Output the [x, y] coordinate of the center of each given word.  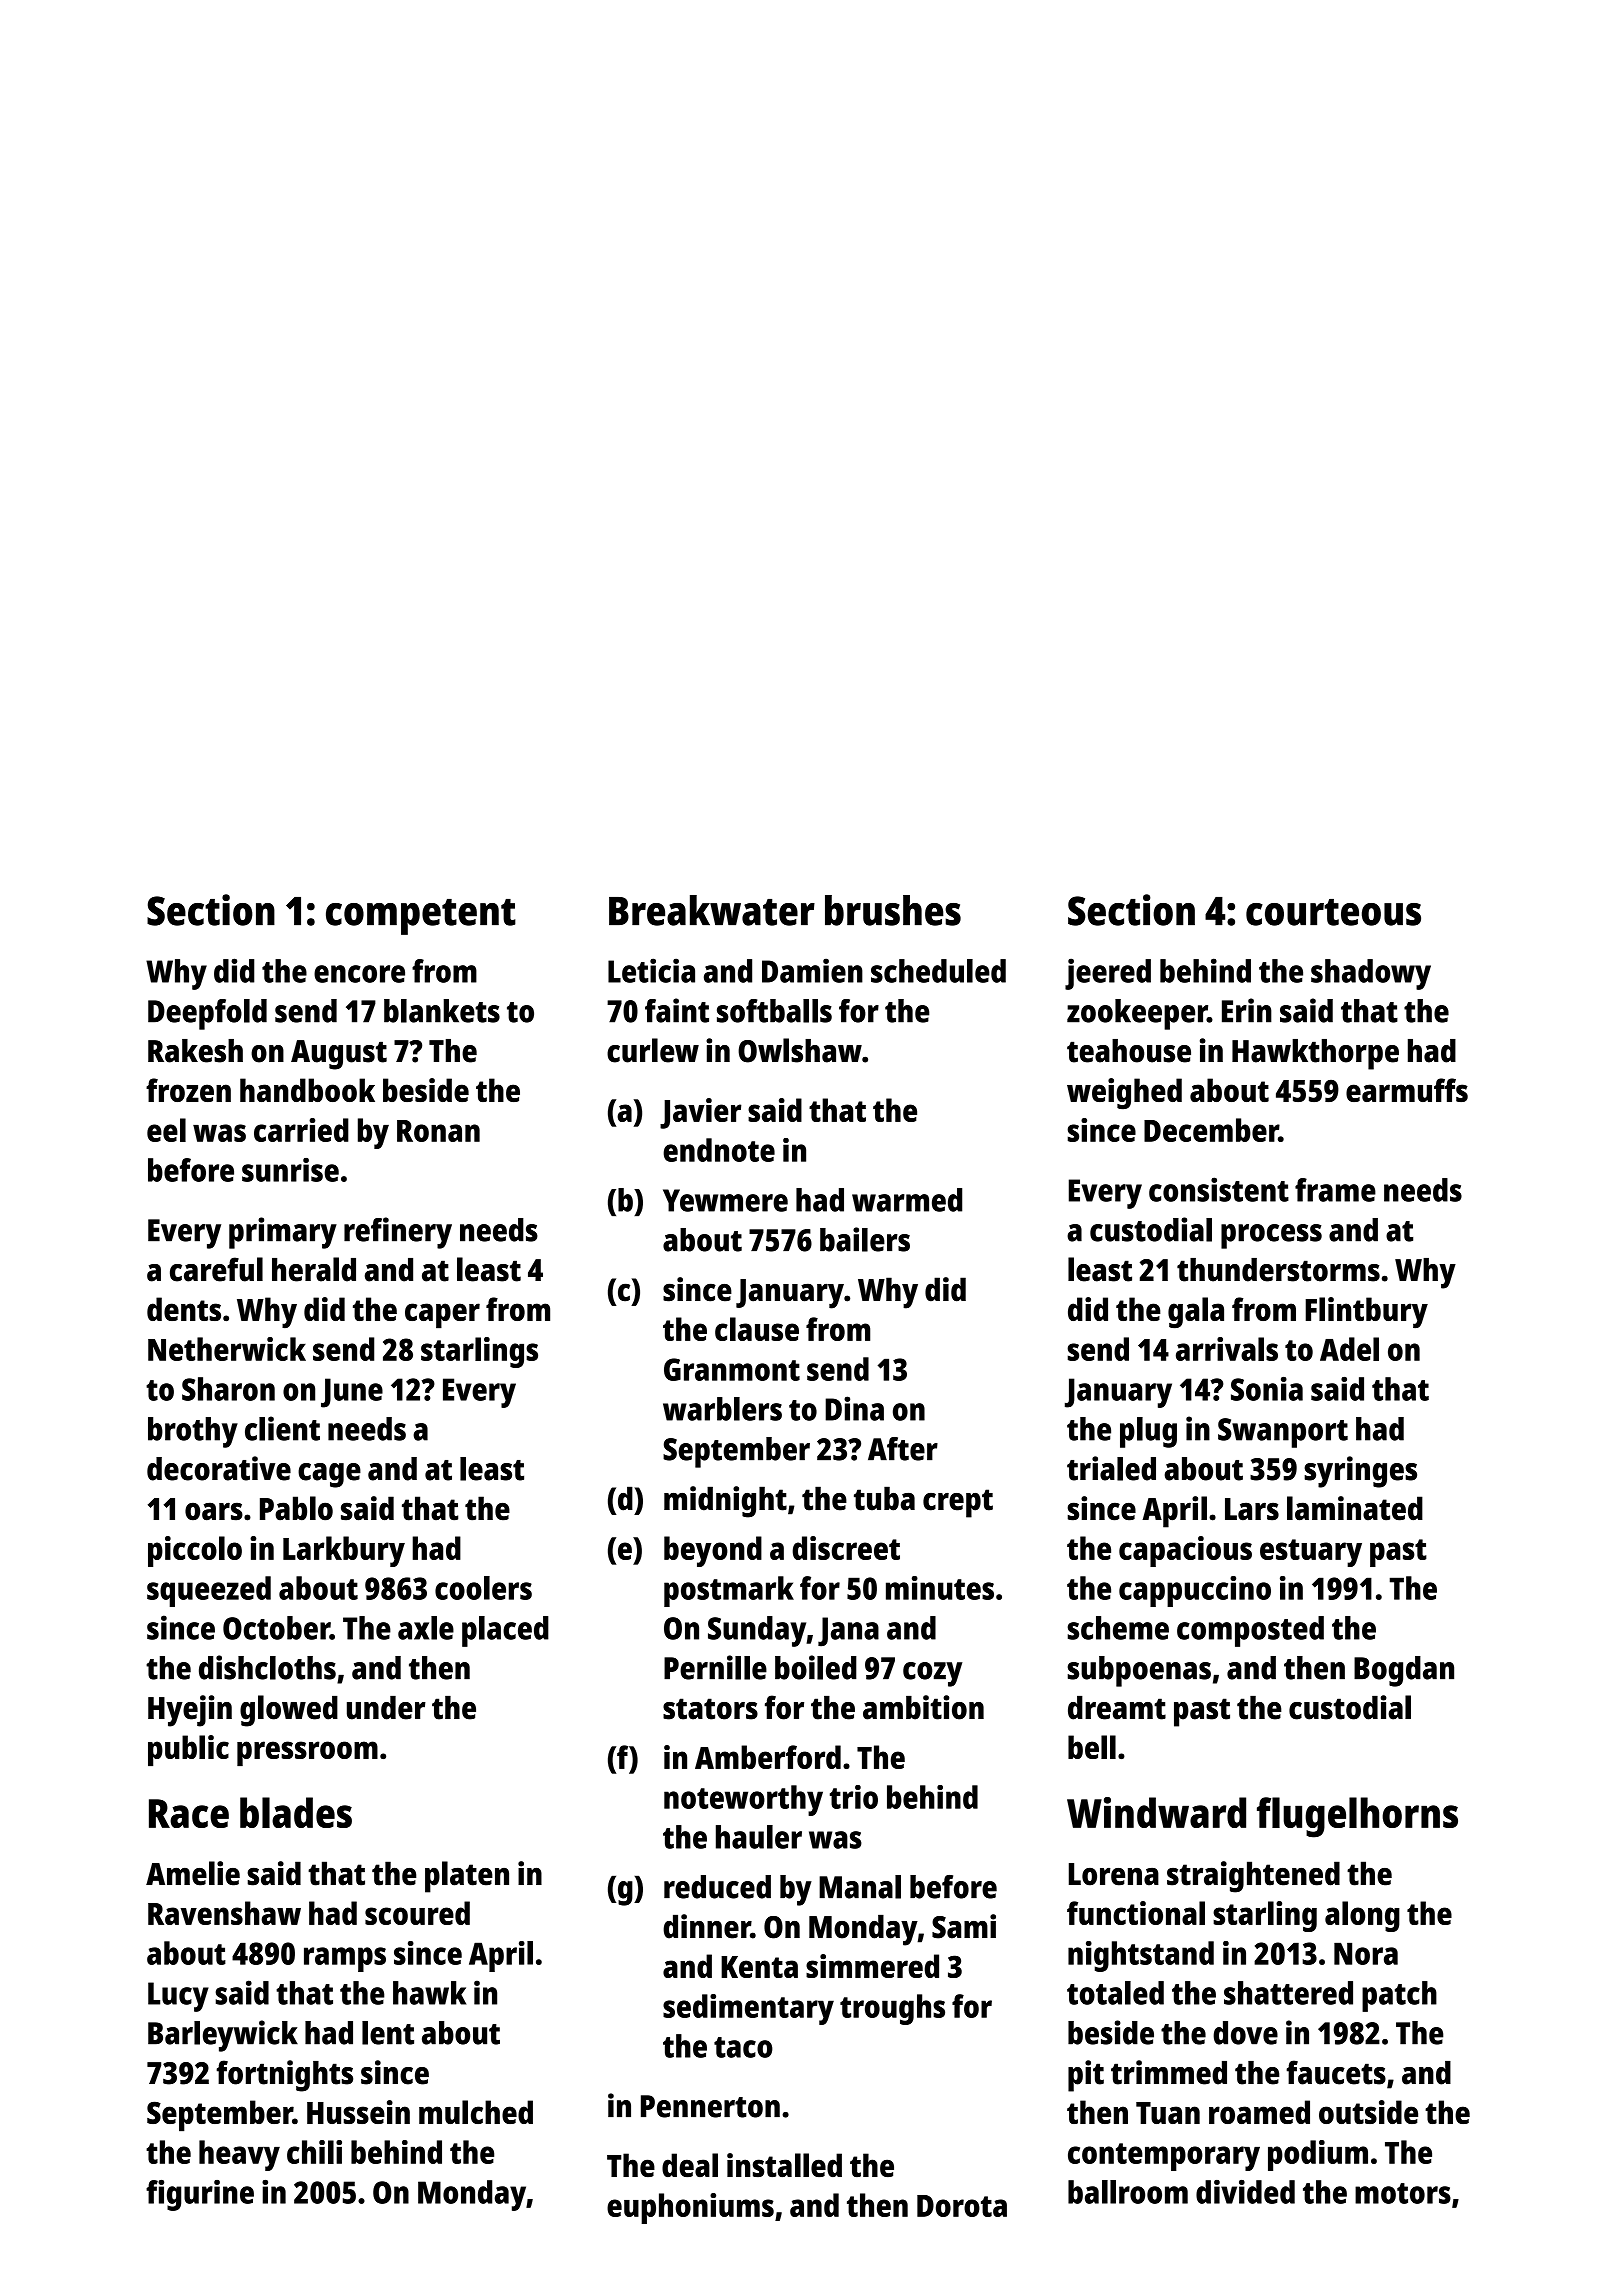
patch [1399, 1996]
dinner [707, 1926]
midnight [725, 1502]
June [352, 1393]
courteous [1333, 912]
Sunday [757, 1631]
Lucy [178, 1997]
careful [216, 1269]
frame [1335, 1190]
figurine [200, 2195]
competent [421, 917]
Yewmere [725, 1200]
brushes [893, 910]
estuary [1311, 1553]
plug [1148, 1432]
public [188, 1750]
